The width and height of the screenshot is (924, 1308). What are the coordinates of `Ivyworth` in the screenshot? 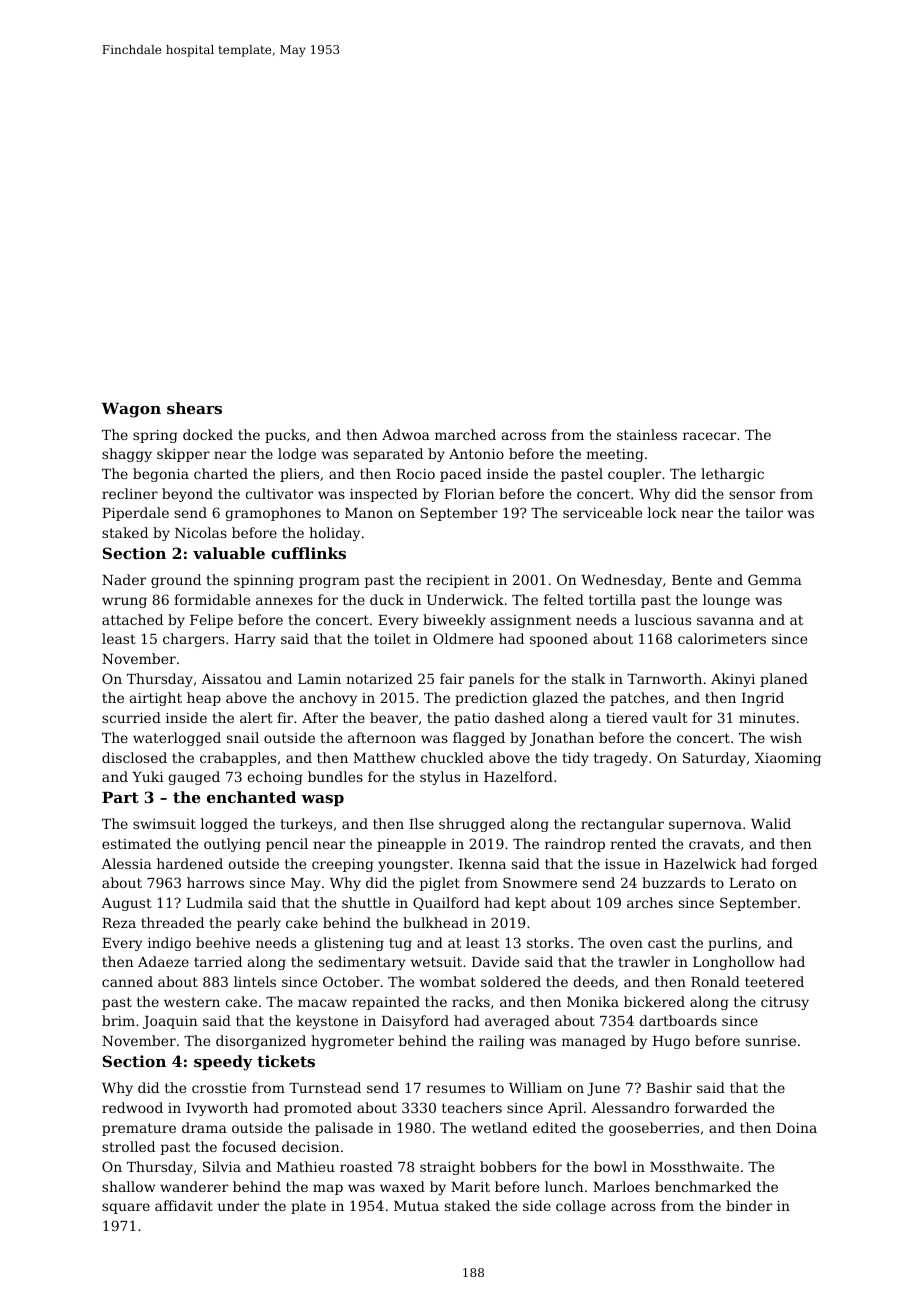 It's located at (217, 1109).
